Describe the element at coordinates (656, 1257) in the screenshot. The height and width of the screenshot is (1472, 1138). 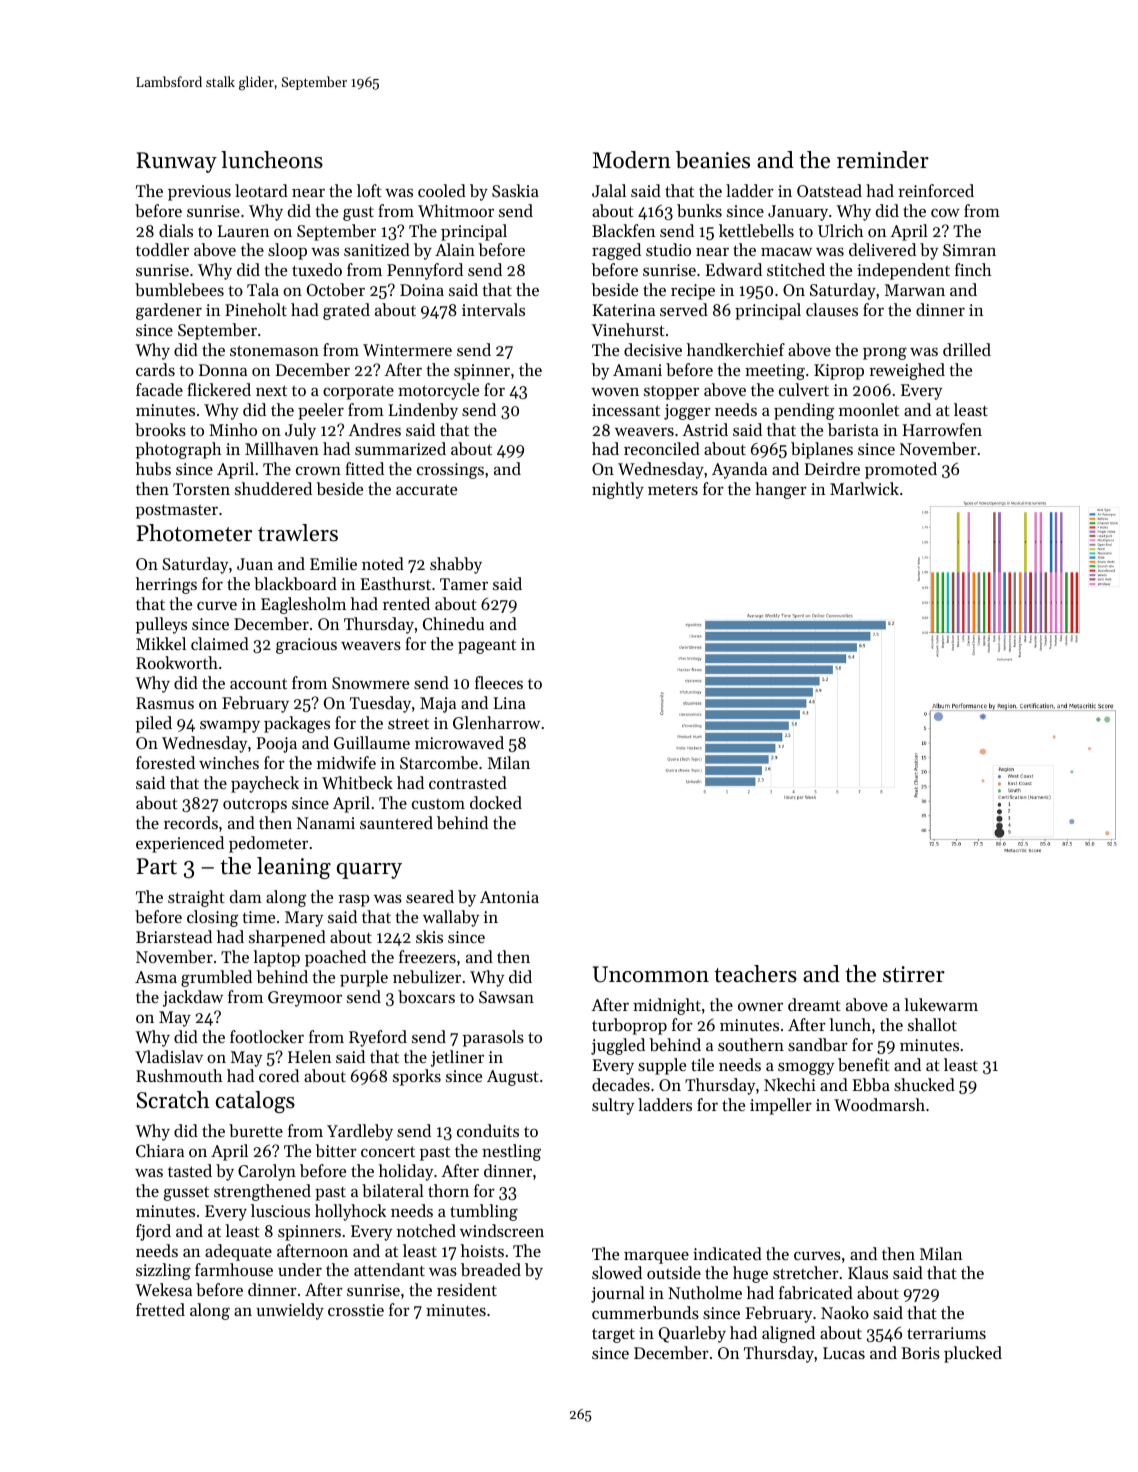
I see `marquee` at that location.
